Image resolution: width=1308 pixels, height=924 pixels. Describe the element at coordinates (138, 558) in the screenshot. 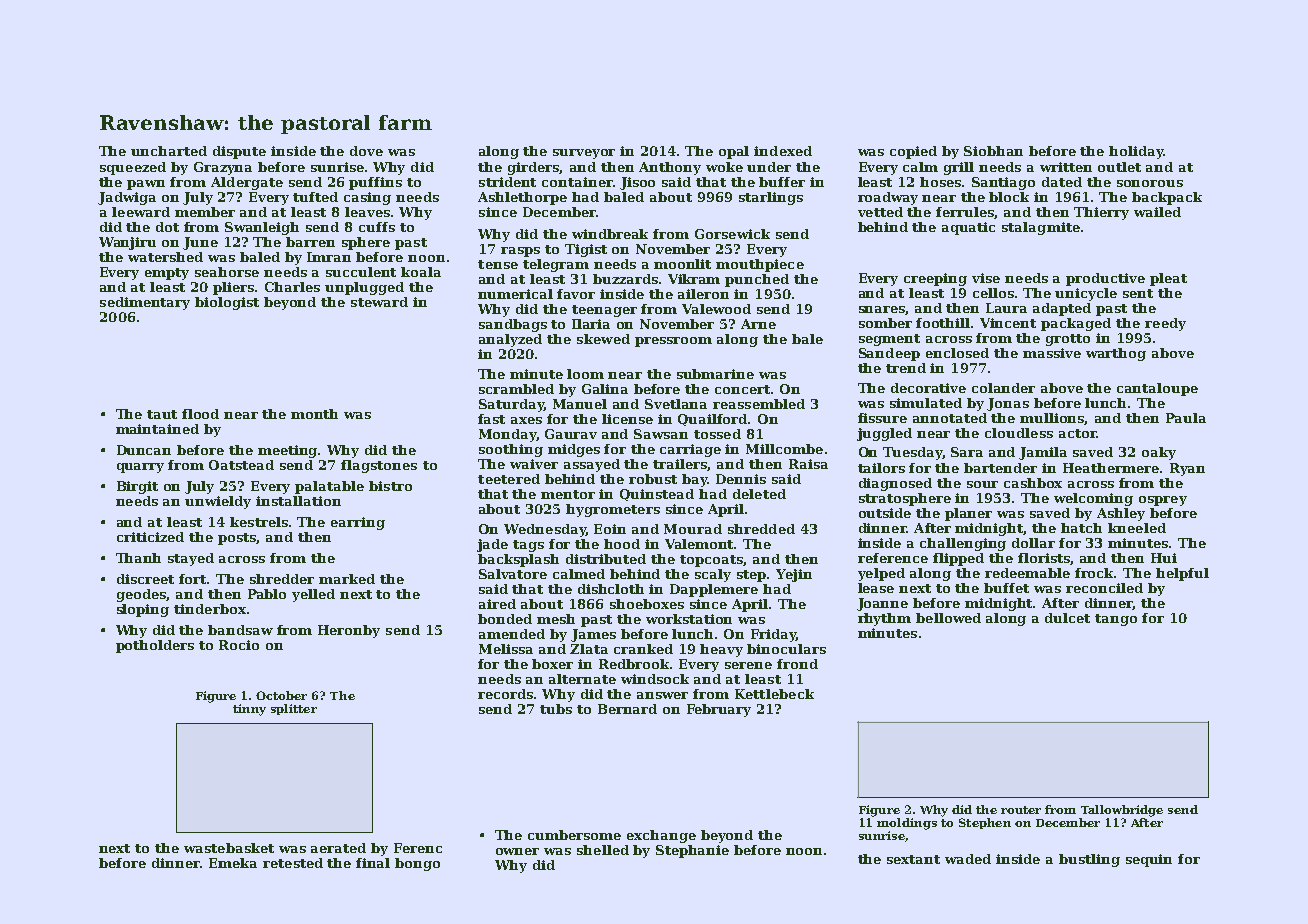

I see `Thanh` at that location.
